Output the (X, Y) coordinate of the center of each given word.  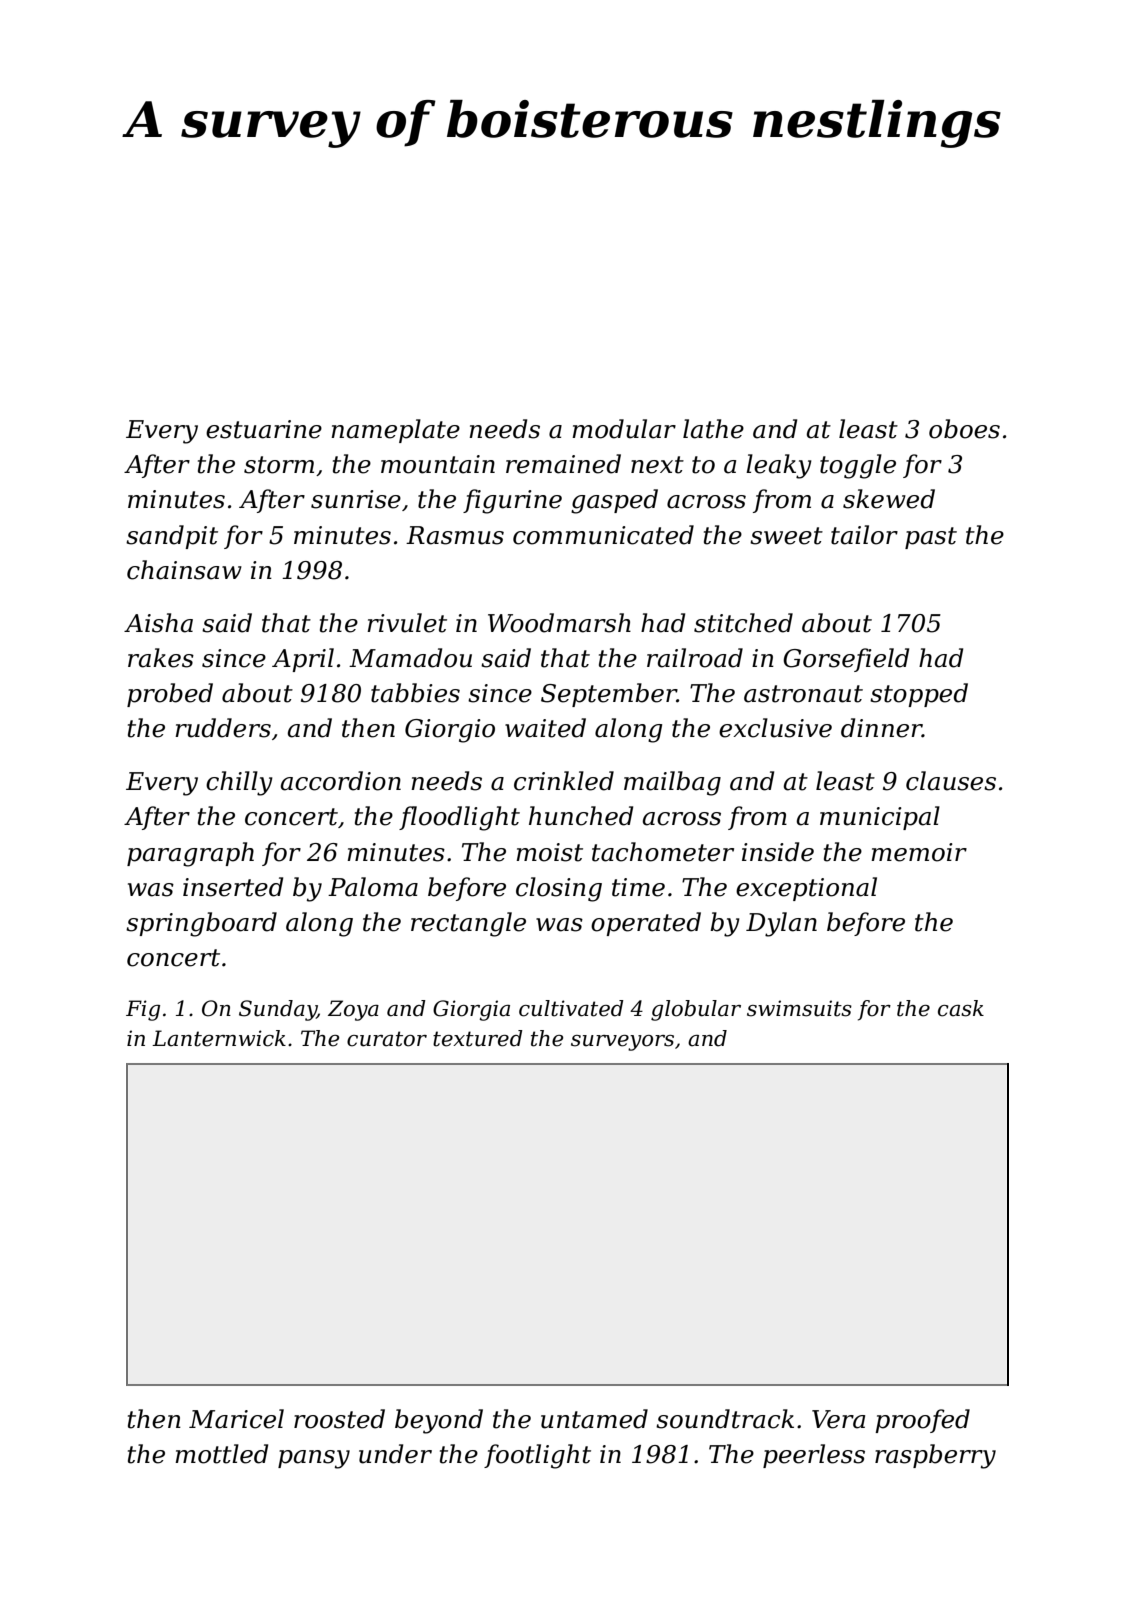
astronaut (803, 694)
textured (478, 1038)
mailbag (672, 783)
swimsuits (799, 1008)
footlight (537, 1456)
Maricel (236, 1419)
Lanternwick (219, 1038)
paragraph (190, 854)
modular (624, 429)
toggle (858, 466)
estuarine (264, 429)
